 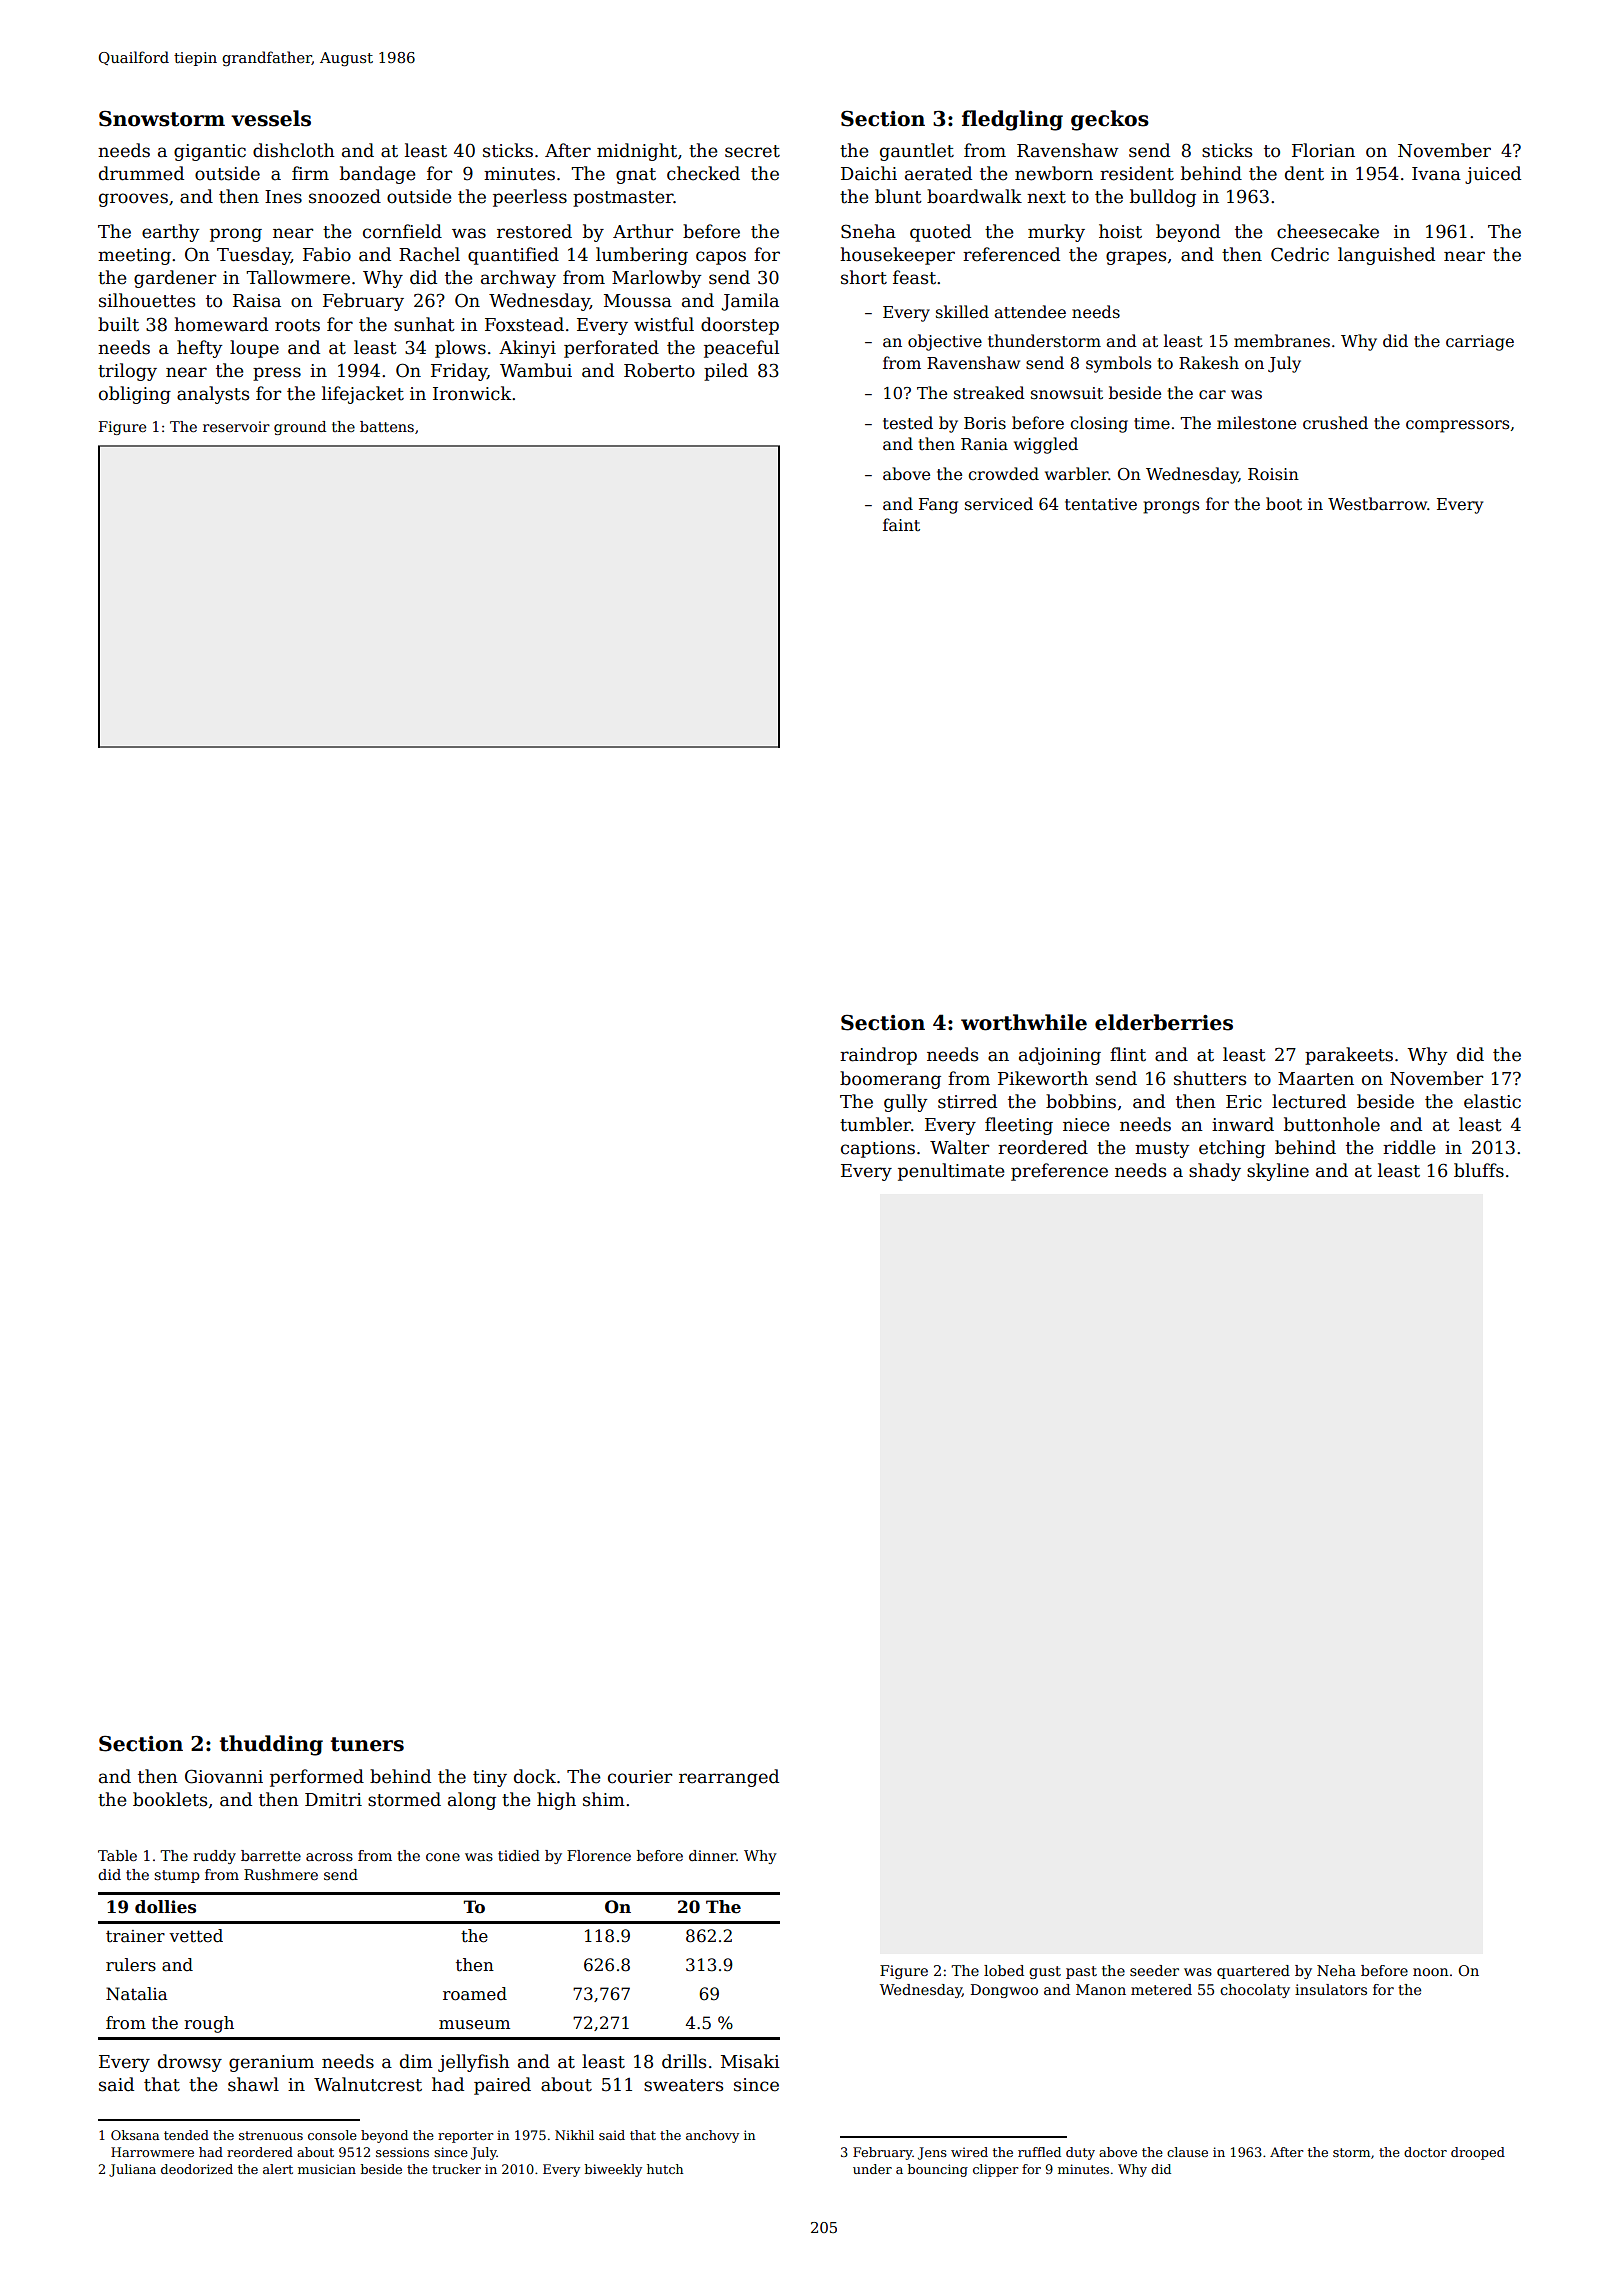 What do you see at coordinates (1278, 1172) in the page?
I see `skyline` at bounding box center [1278, 1172].
